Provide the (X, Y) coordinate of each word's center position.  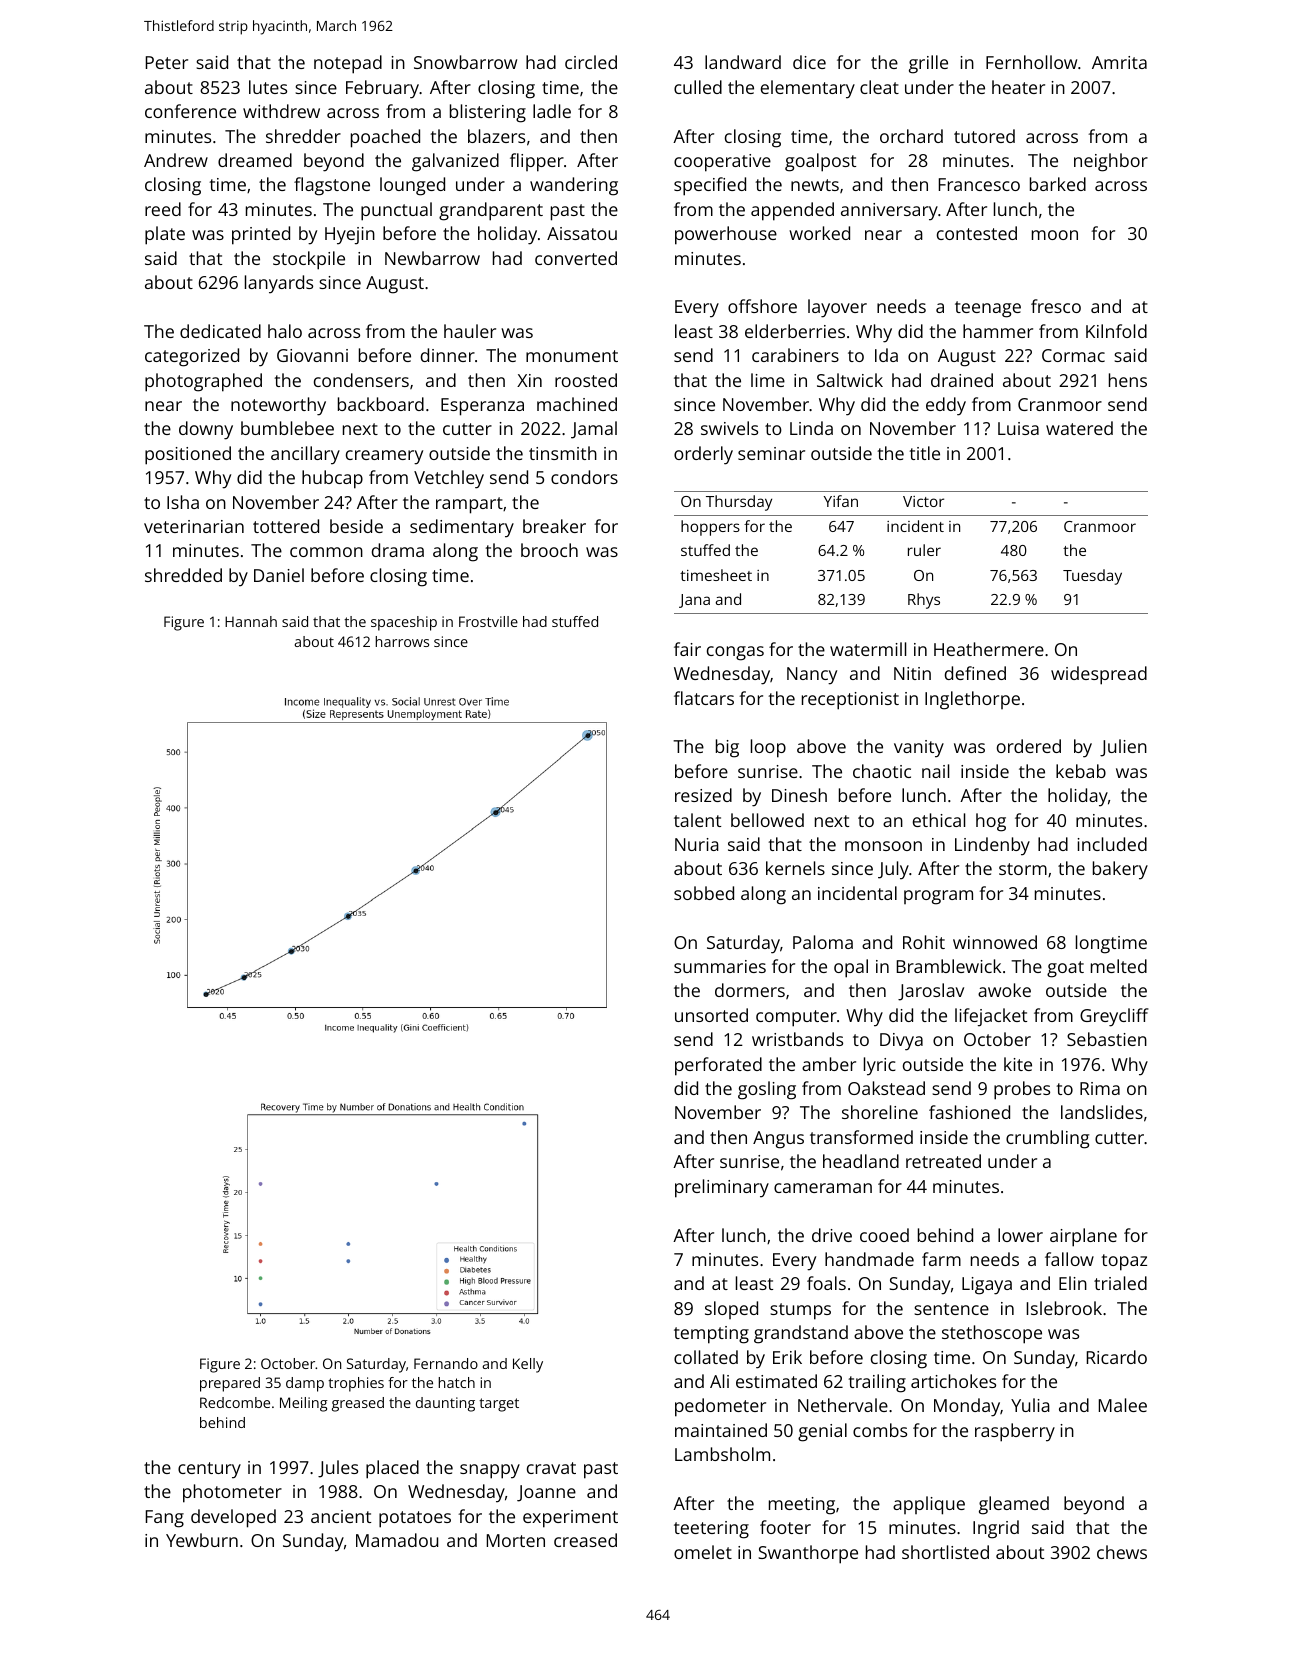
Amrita (1119, 62)
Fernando (446, 1363)
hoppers (710, 528)
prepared (230, 1384)
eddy (946, 406)
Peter (167, 62)
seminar (771, 453)
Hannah (251, 621)
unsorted (711, 1015)
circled (591, 62)
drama (398, 550)
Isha (183, 502)
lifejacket (991, 1017)
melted (1119, 966)
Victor (923, 501)
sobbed (704, 893)
